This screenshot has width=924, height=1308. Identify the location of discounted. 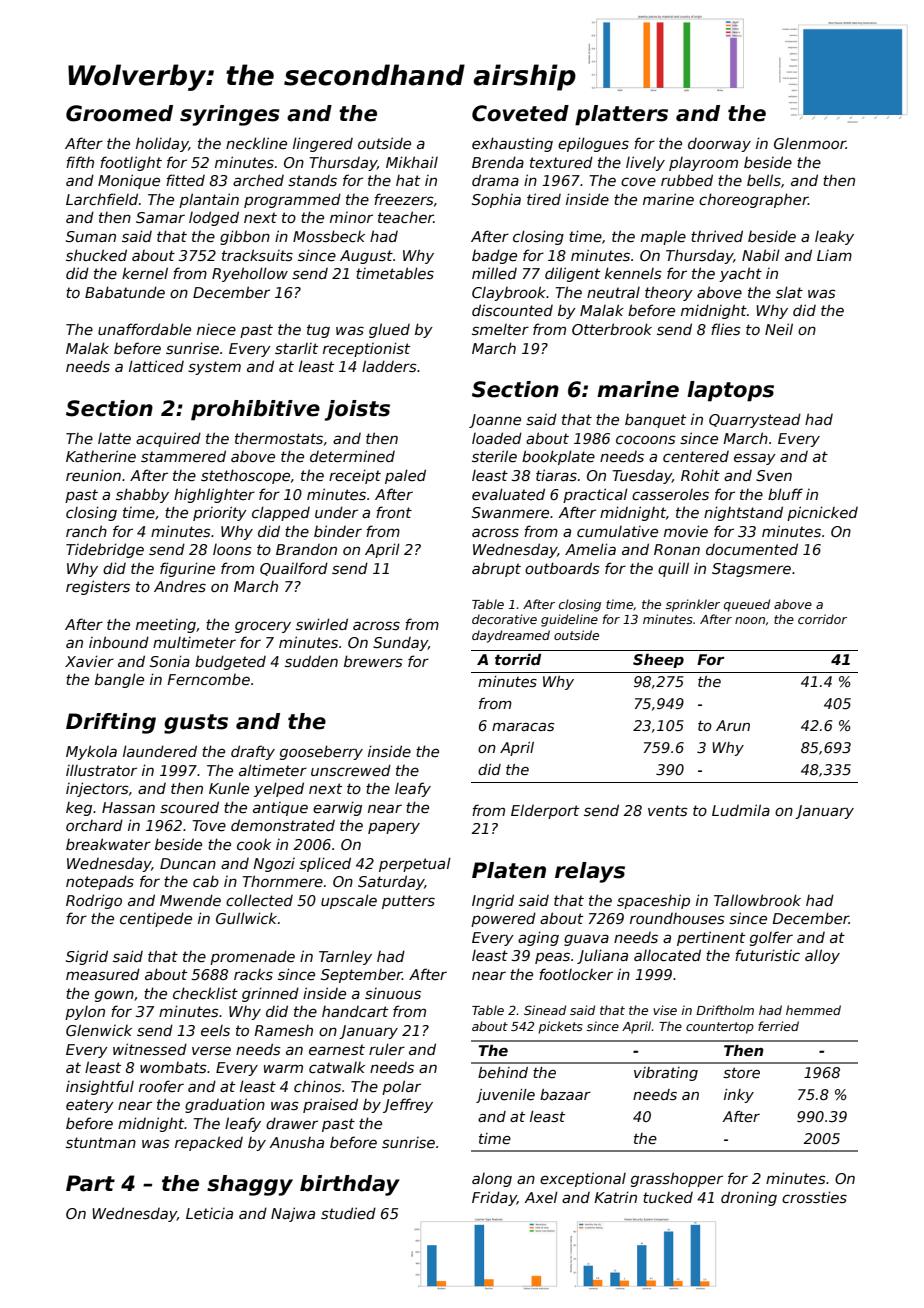
(512, 310).
